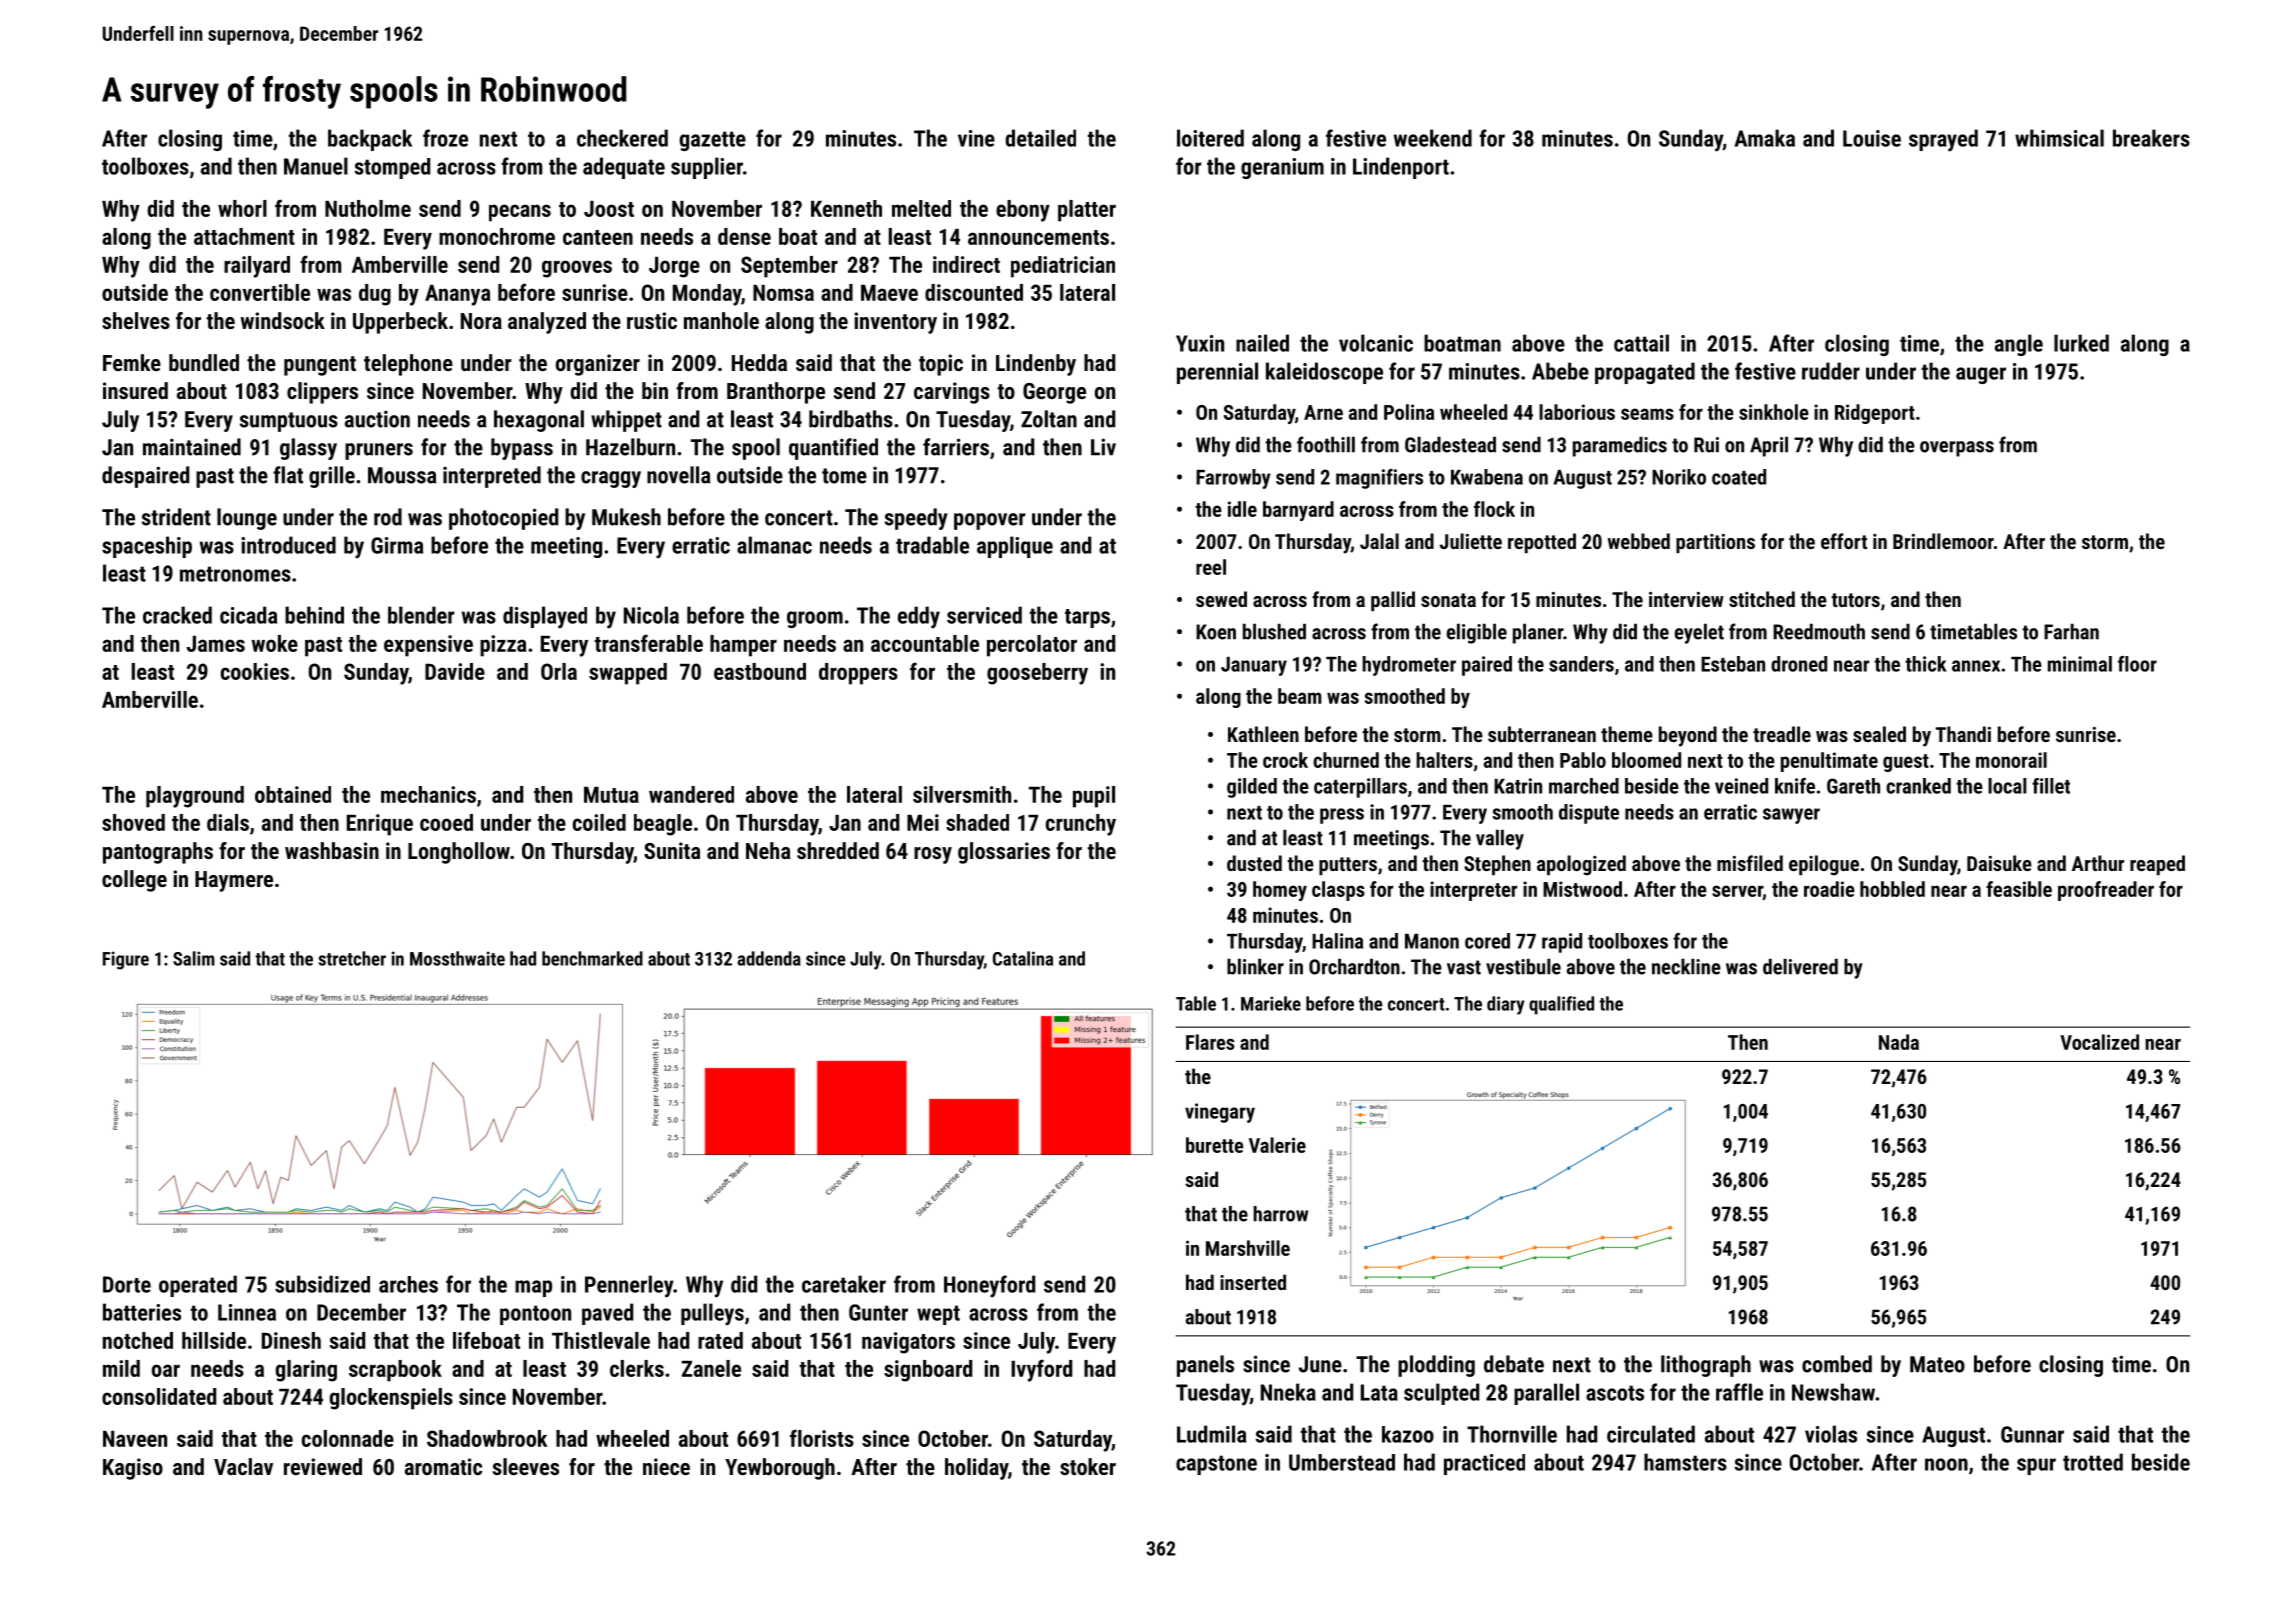 The width and height of the image is (2292, 1620). Describe the element at coordinates (1262, 343) in the image. I see `nailed` at that location.
